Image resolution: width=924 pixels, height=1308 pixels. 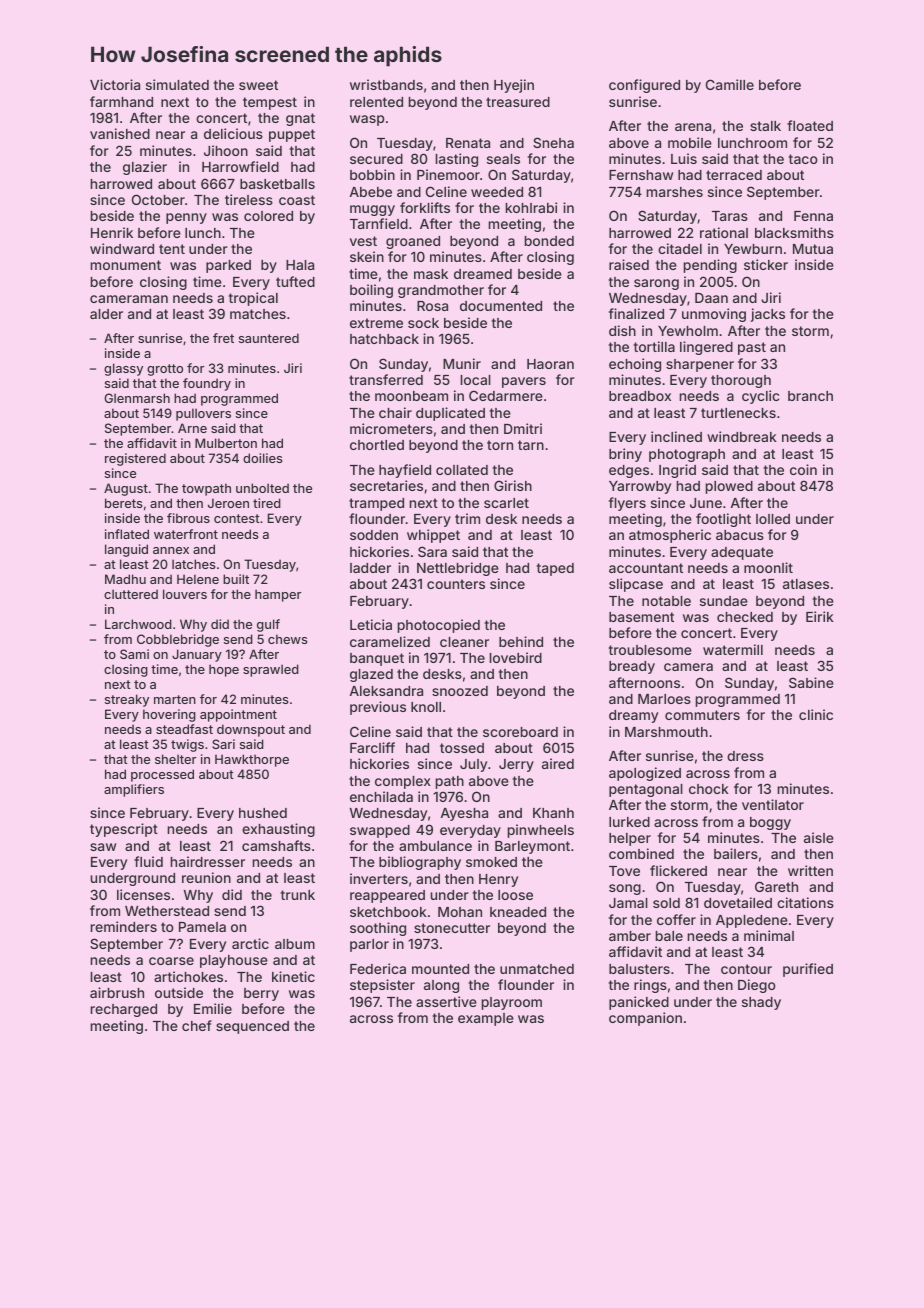 I want to click on chortled, so click(x=377, y=445).
